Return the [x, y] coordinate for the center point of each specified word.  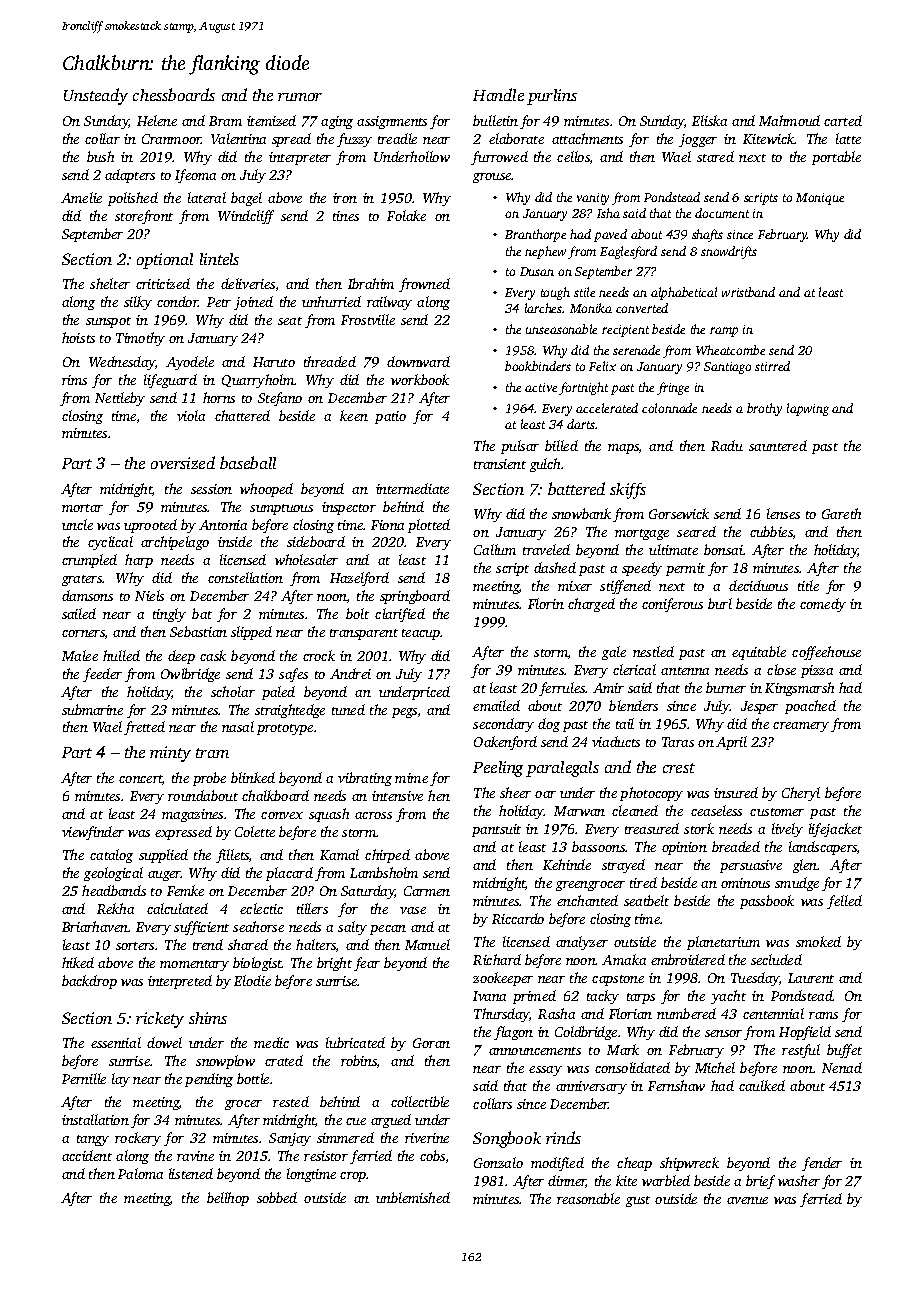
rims [74, 380]
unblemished [413, 1197]
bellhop [228, 1199]
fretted [144, 728]
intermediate [412, 488]
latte [848, 138]
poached [810, 707]
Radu [727, 445]
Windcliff [246, 217]
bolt [357, 613]
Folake [406, 215]
